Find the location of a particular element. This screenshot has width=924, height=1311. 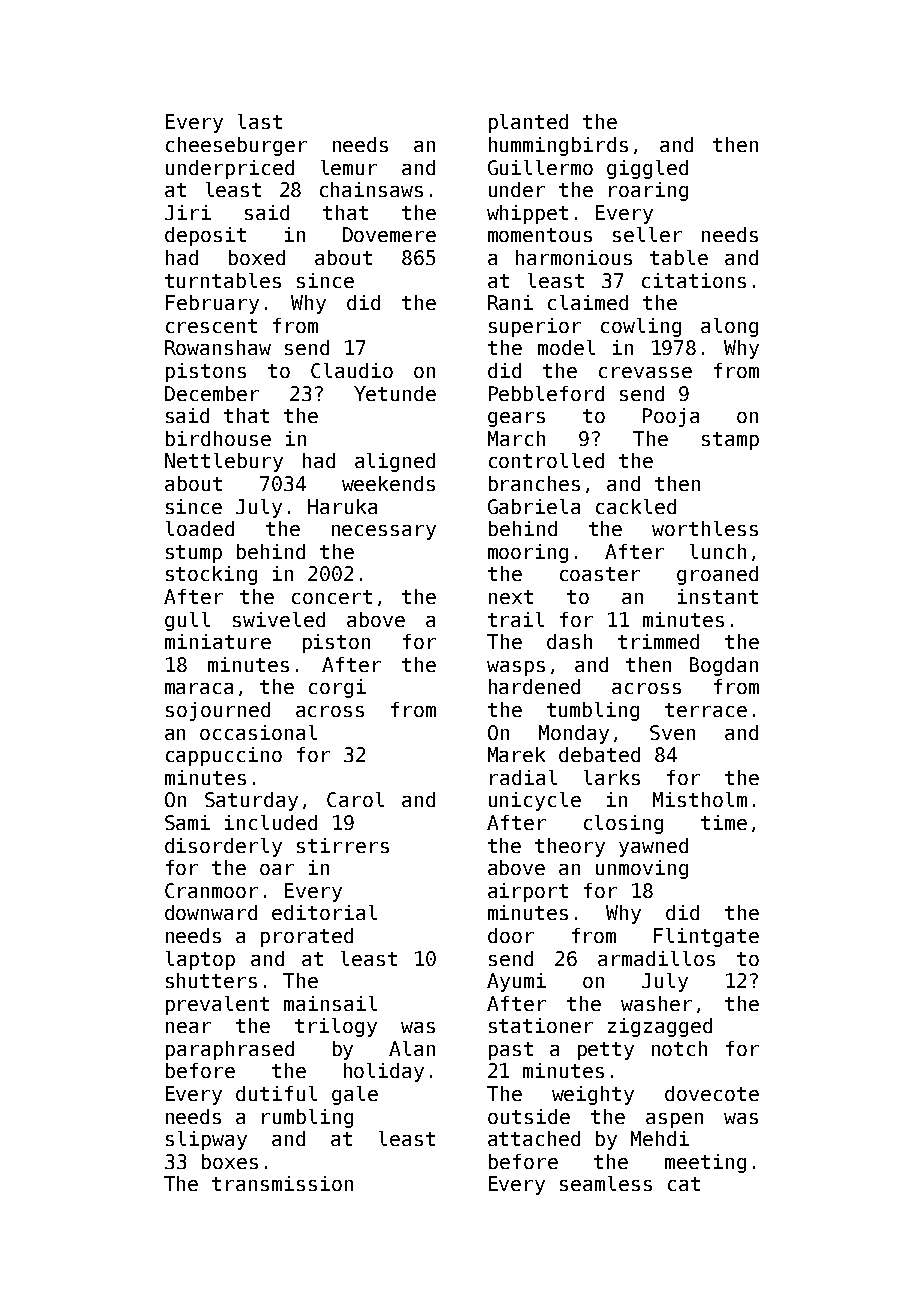

lemur is located at coordinates (349, 167).
